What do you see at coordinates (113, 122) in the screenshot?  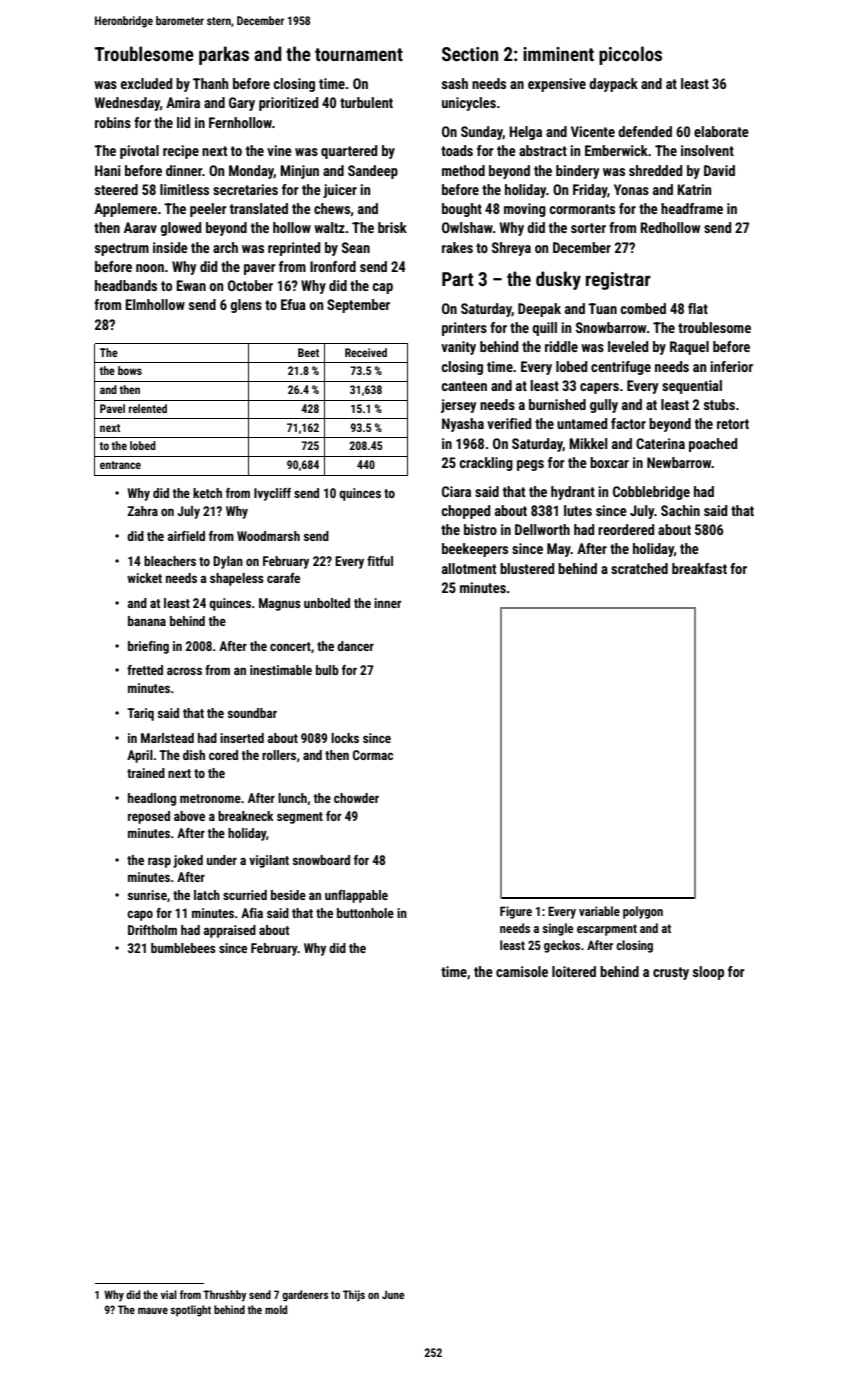 I see `robins` at bounding box center [113, 122].
